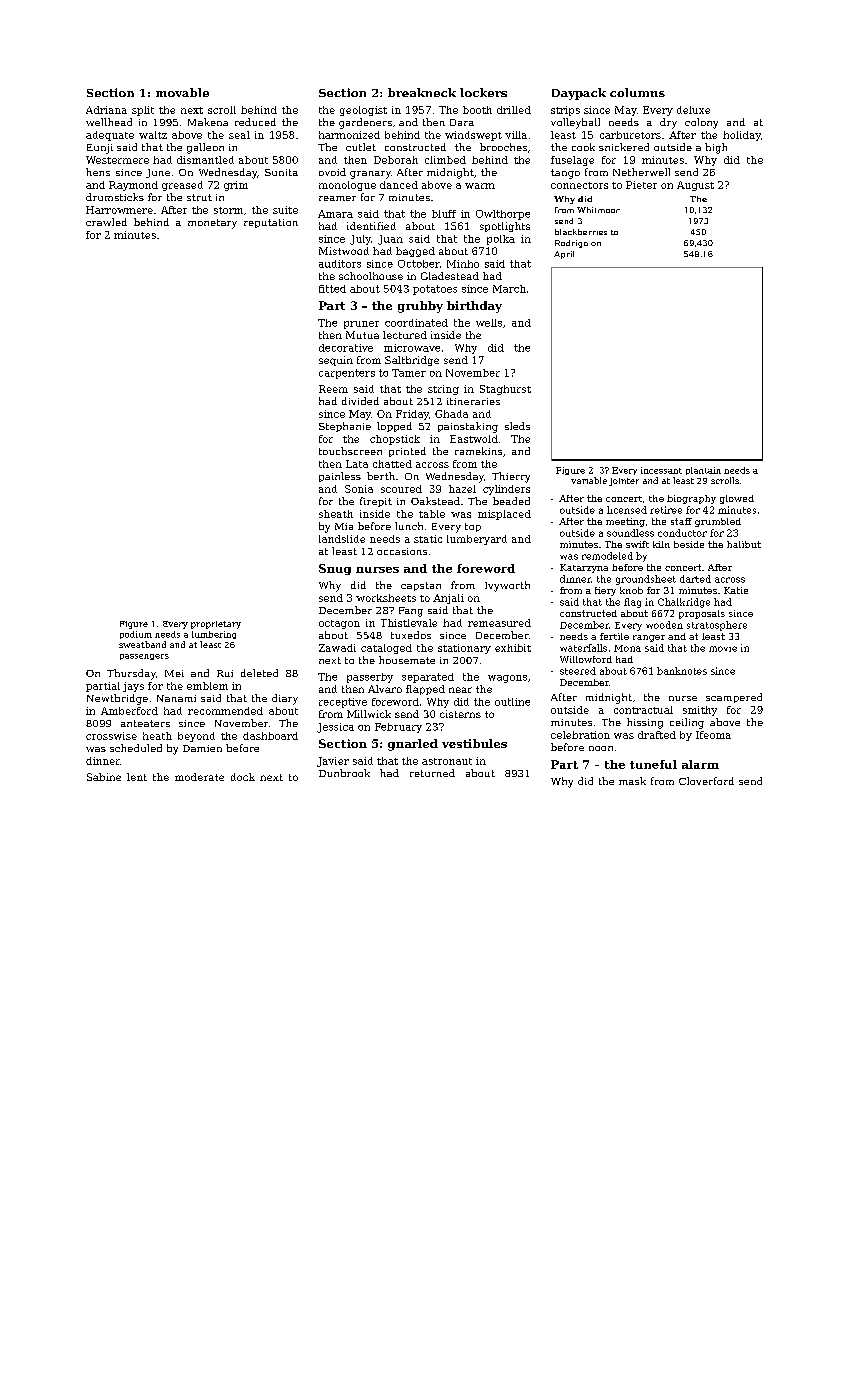 The height and width of the image is (1400, 849). What do you see at coordinates (703, 471) in the image?
I see `plantain` at bounding box center [703, 471].
